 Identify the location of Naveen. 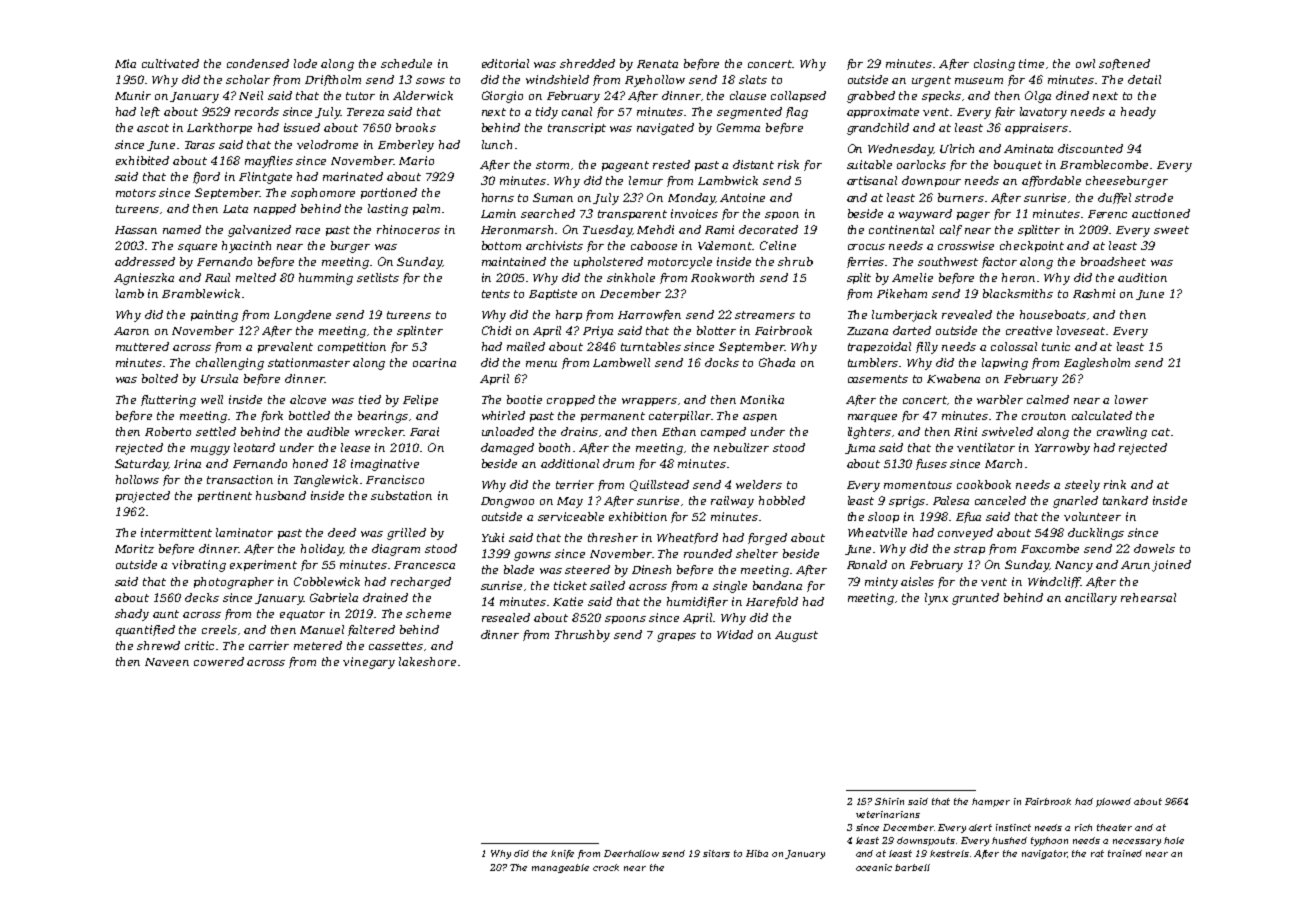
(167, 662).
